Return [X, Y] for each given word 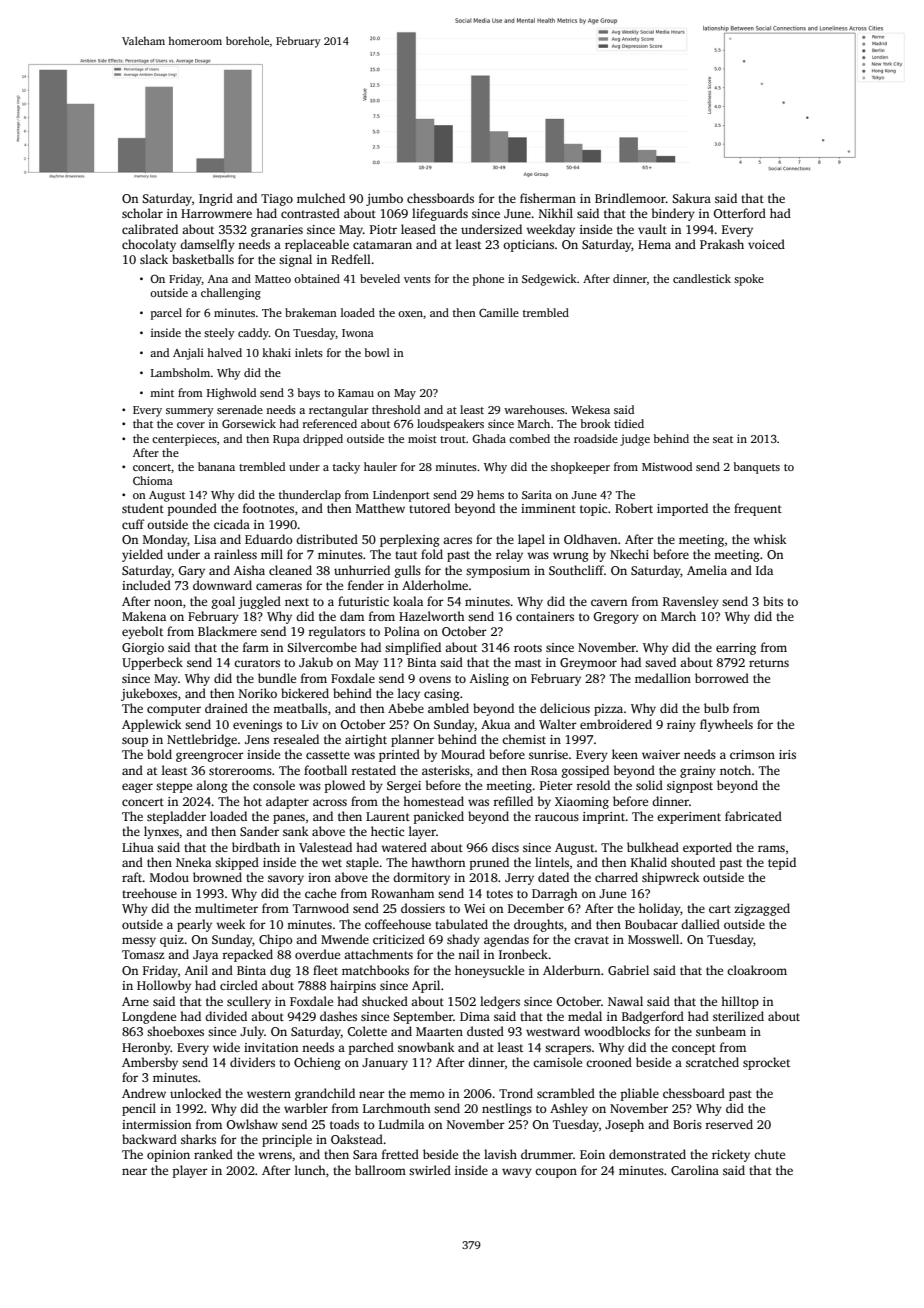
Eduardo [269, 539]
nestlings [507, 1109]
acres [457, 540]
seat [723, 439]
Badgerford [653, 1017]
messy [139, 942]
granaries [277, 231]
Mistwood [667, 466]
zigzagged [762, 909]
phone [488, 280]
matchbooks [375, 970]
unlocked [195, 1093]
